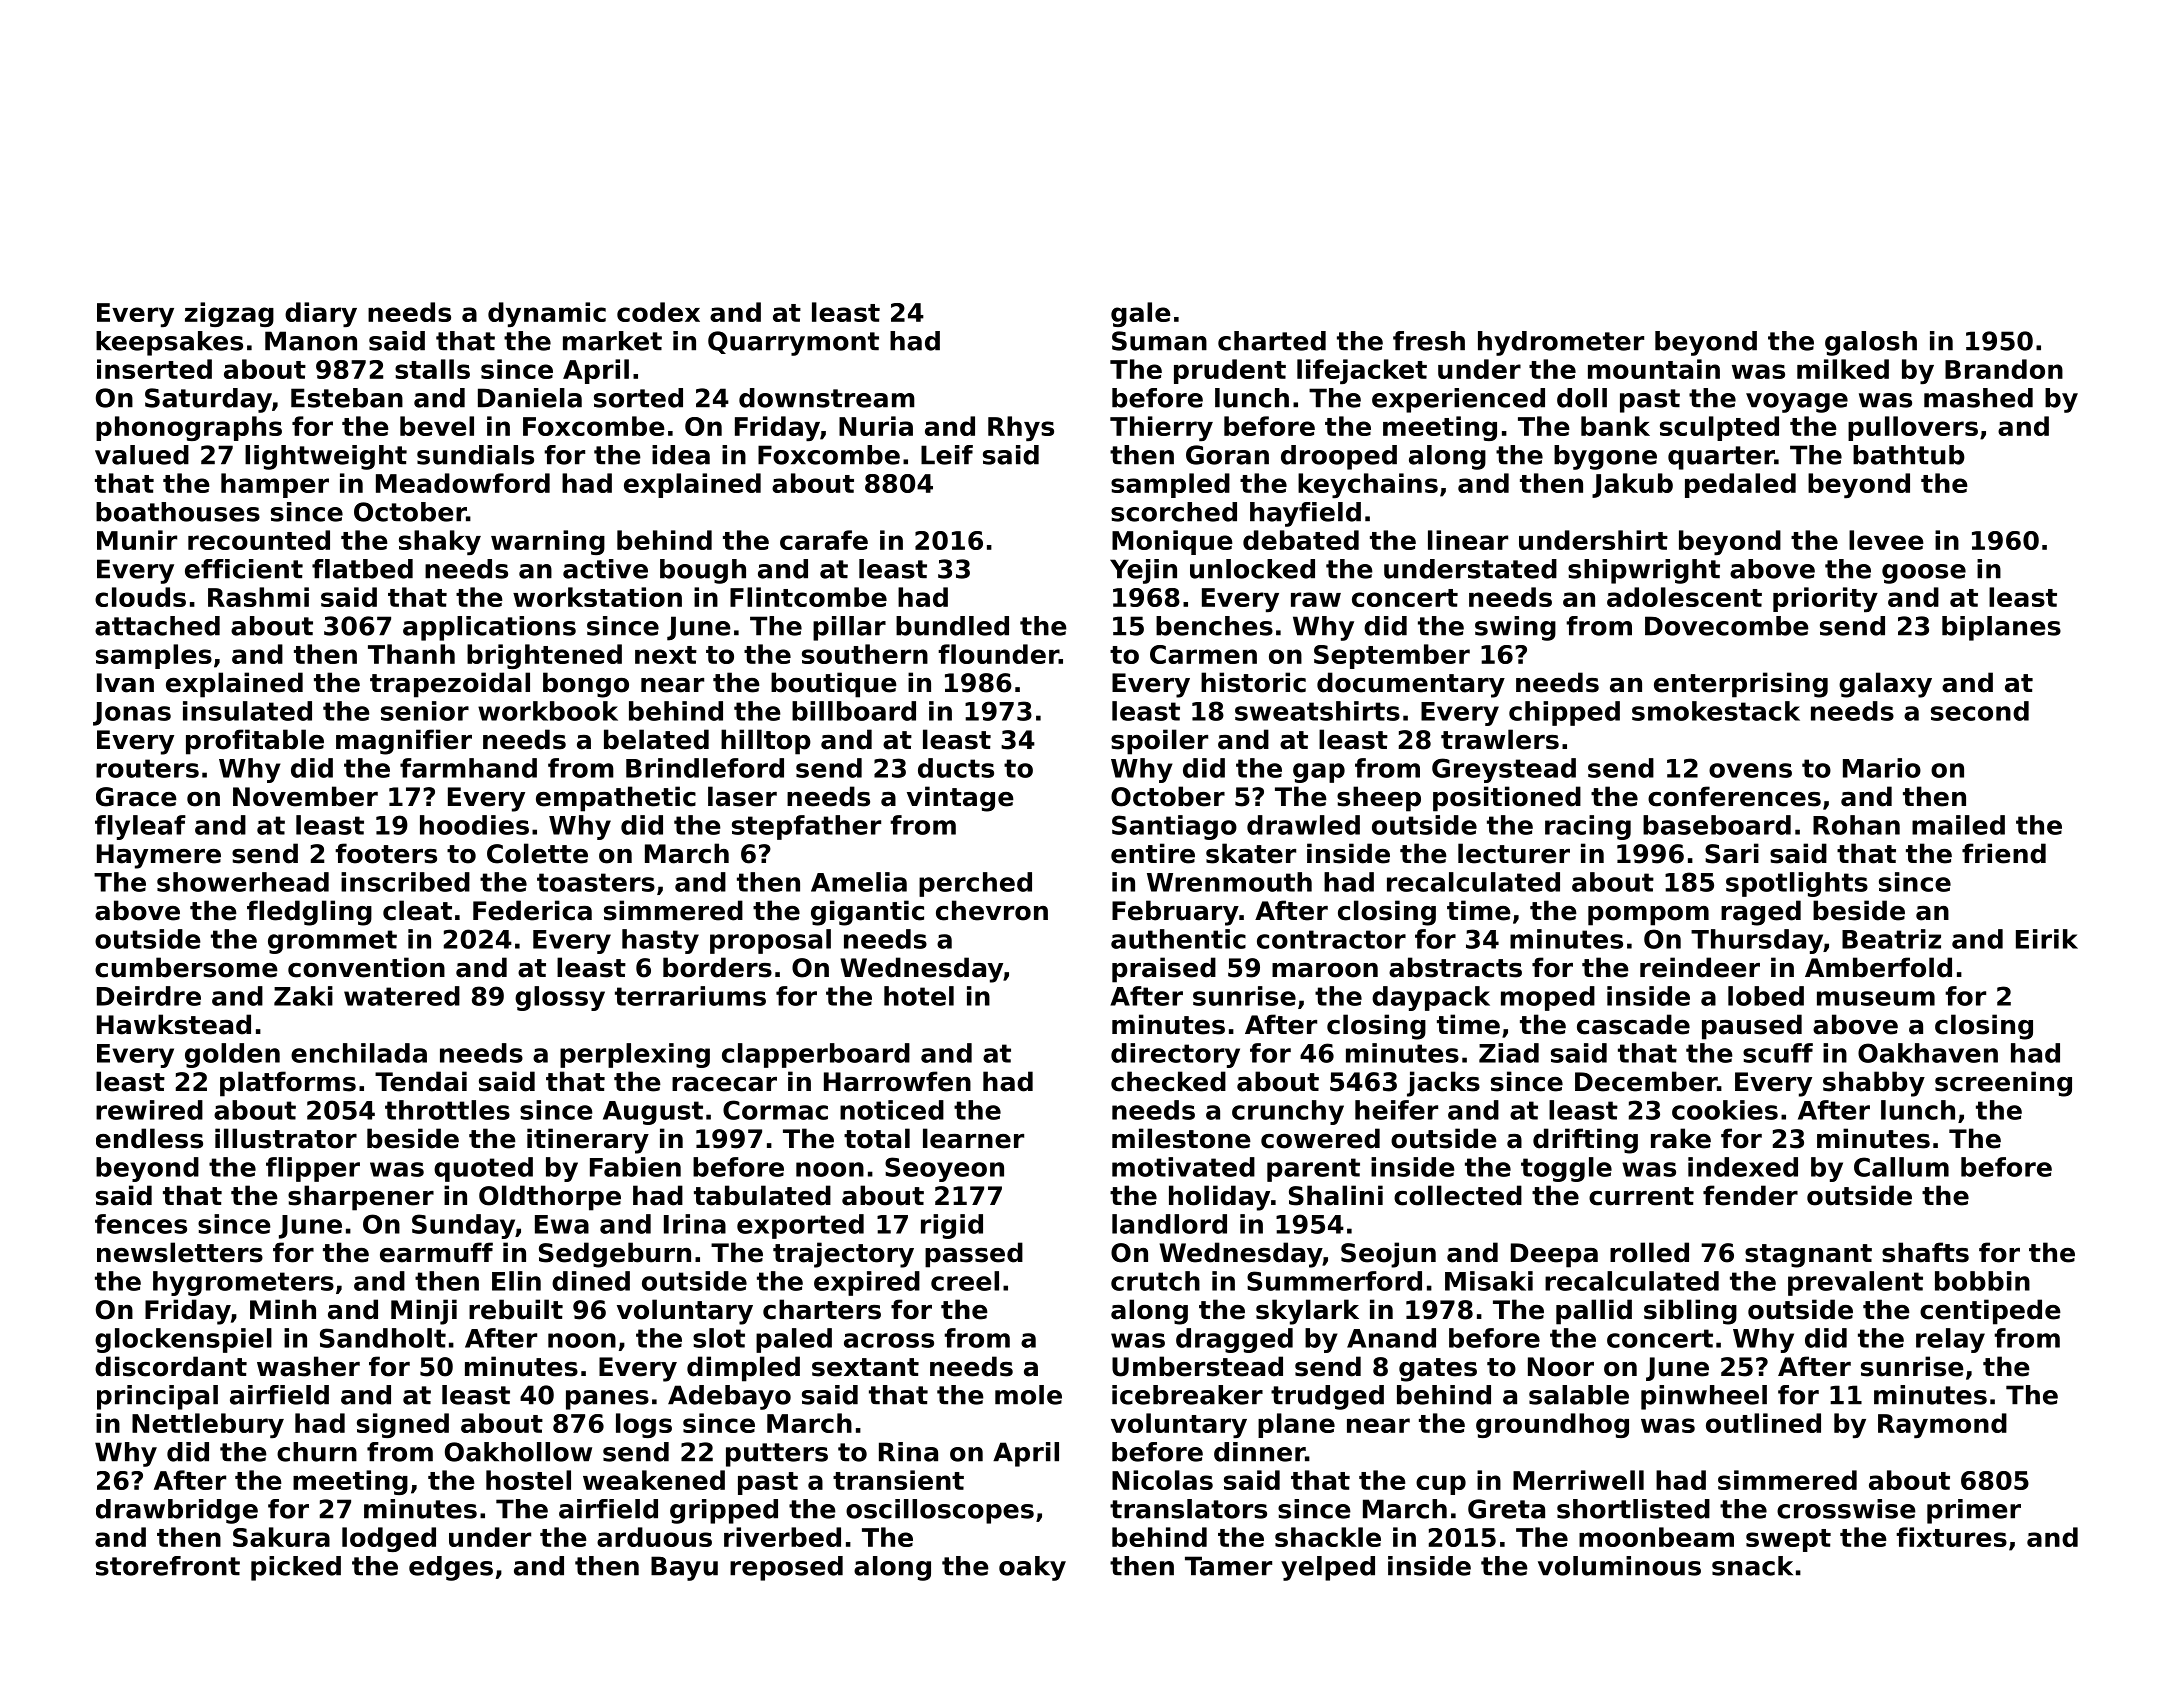 The width and height of the screenshot is (2178, 1683). What do you see at coordinates (321, 314) in the screenshot?
I see `diary` at bounding box center [321, 314].
